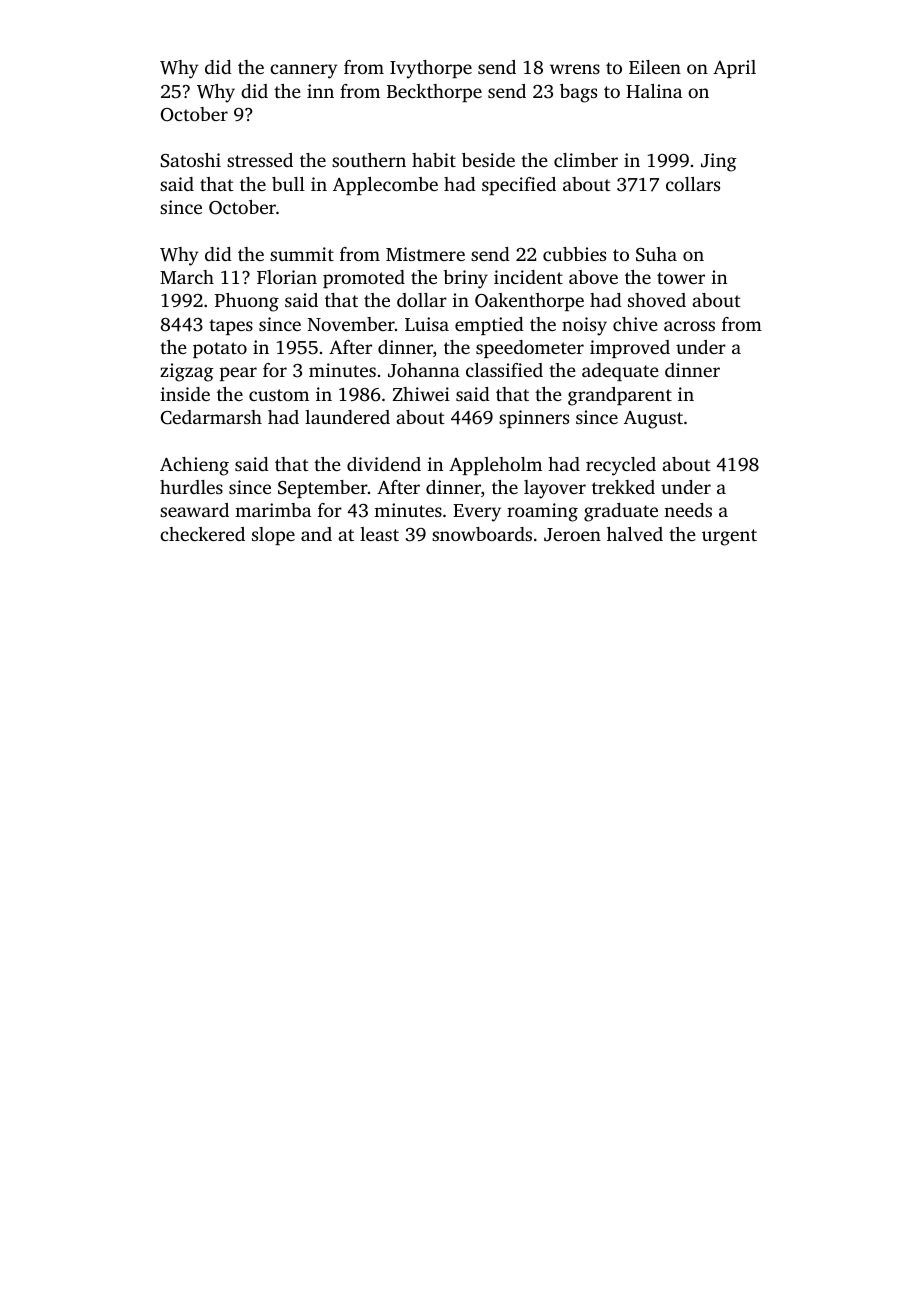  Describe the element at coordinates (304, 71) in the document. I see `cannery` at that location.
